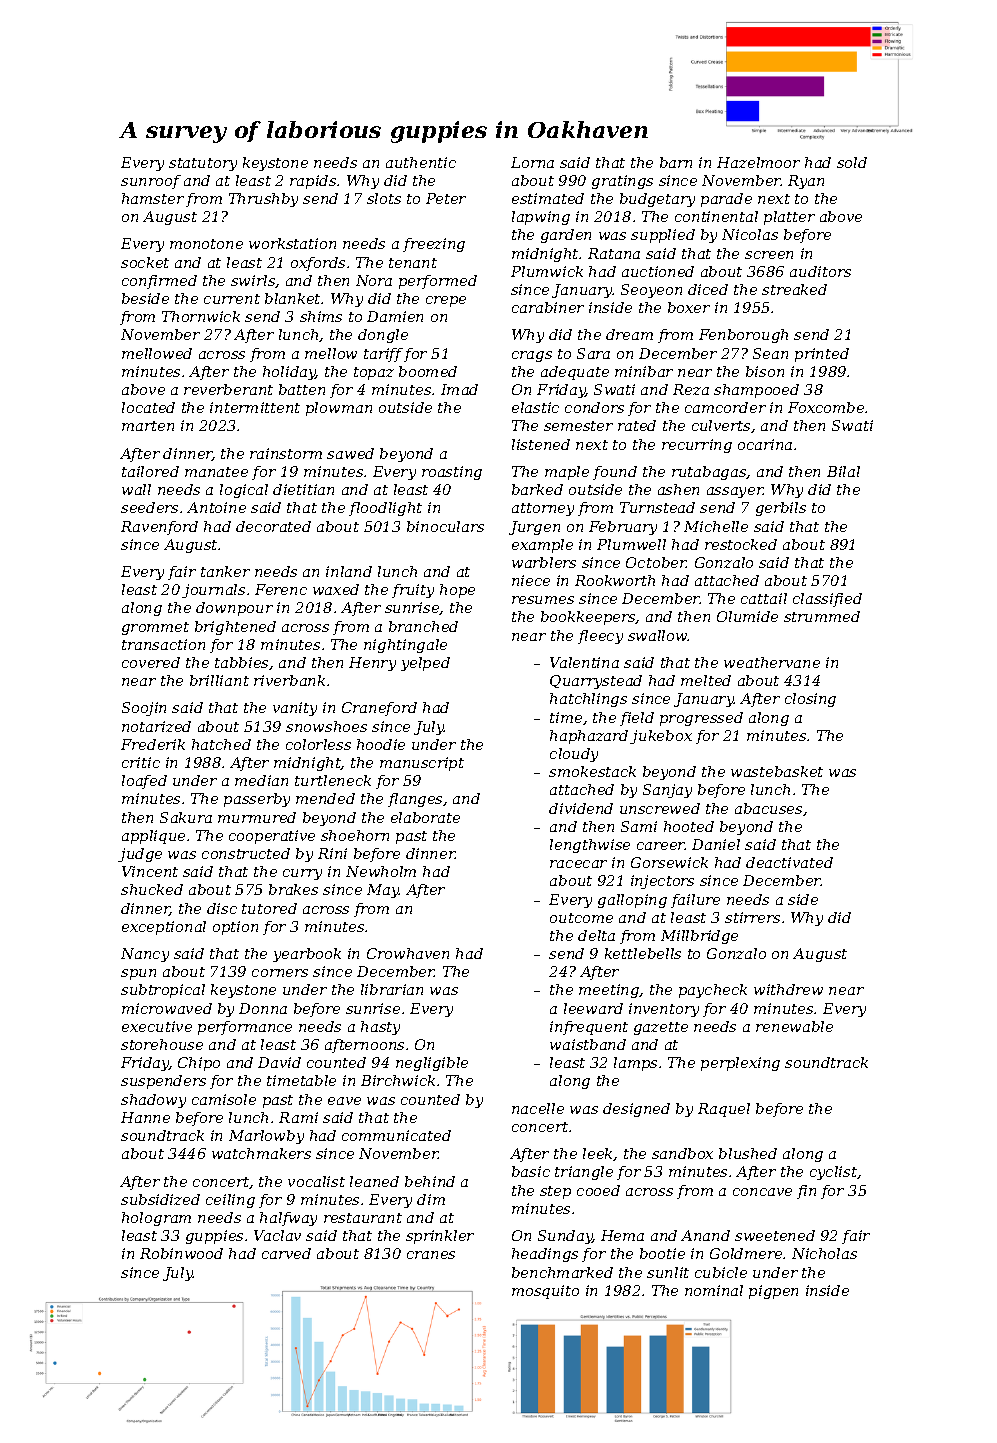  What do you see at coordinates (313, 182) in the screenshot?
I see `rapids` at bounding box center [313, 182].
